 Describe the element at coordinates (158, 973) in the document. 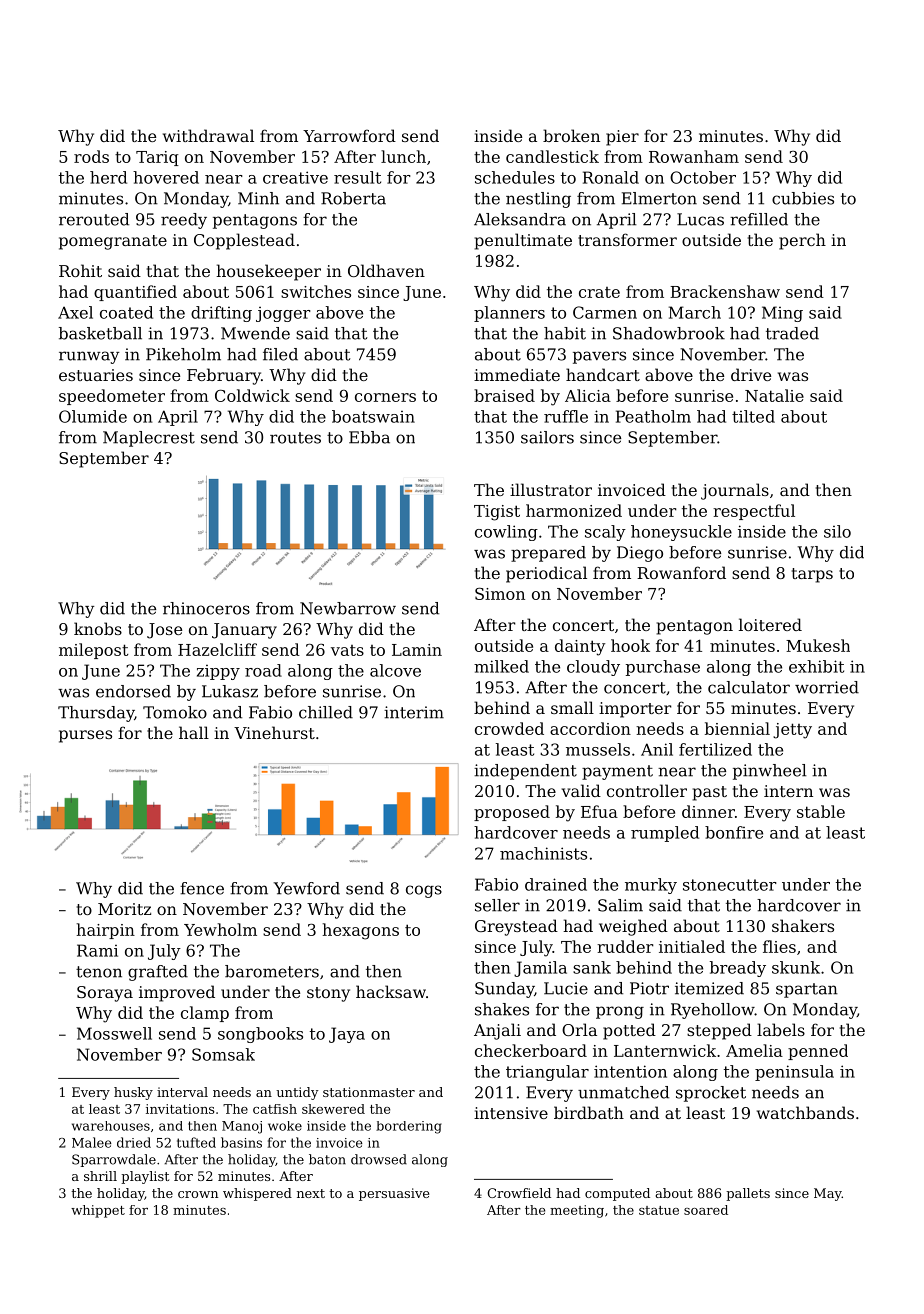

I see `grafted` at that location.
